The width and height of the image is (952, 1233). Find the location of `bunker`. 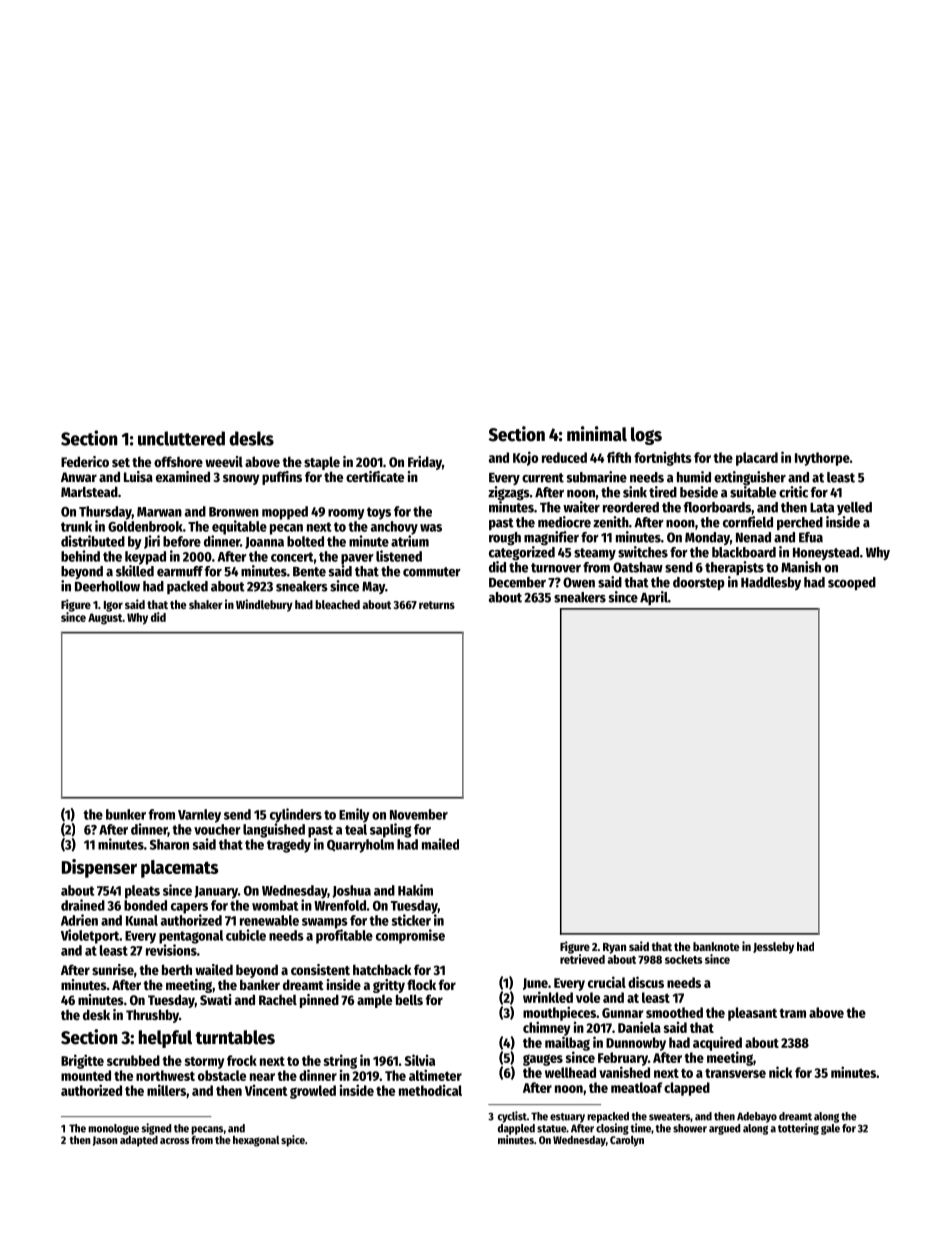

bunker is located at coordinates (126, 814).
